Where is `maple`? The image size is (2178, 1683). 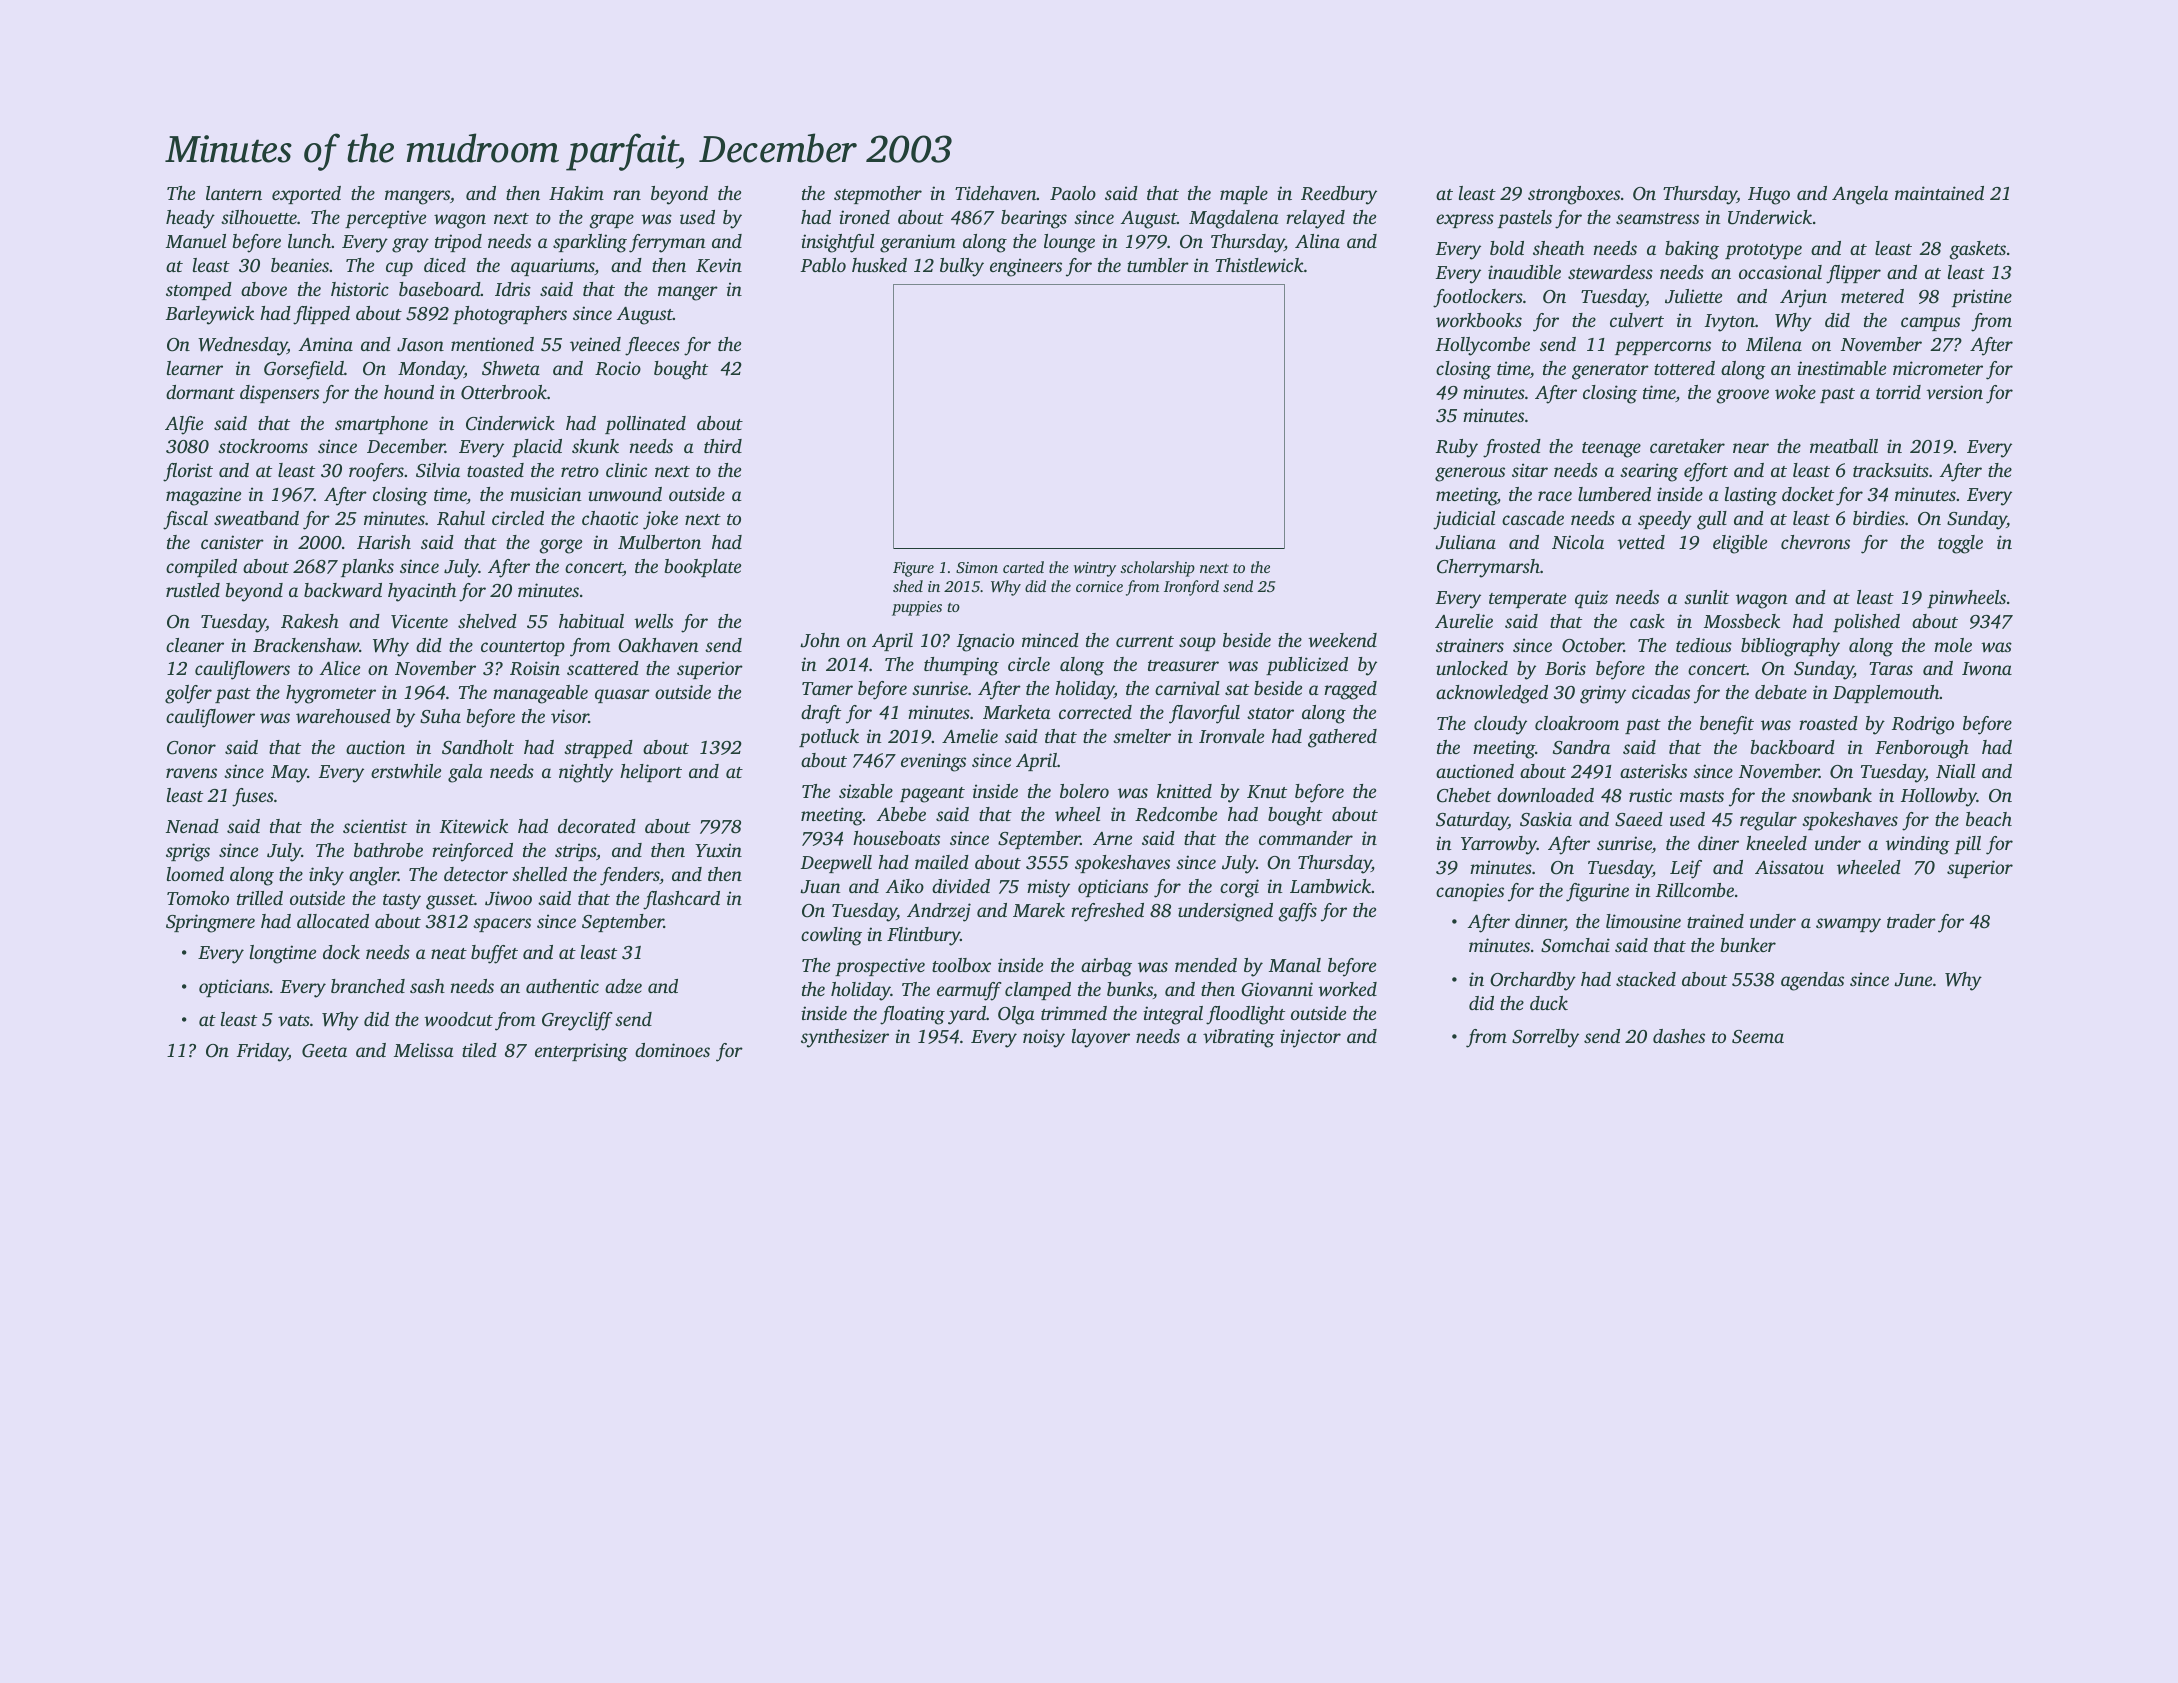 maple is located at coordinates (1244, 195).
